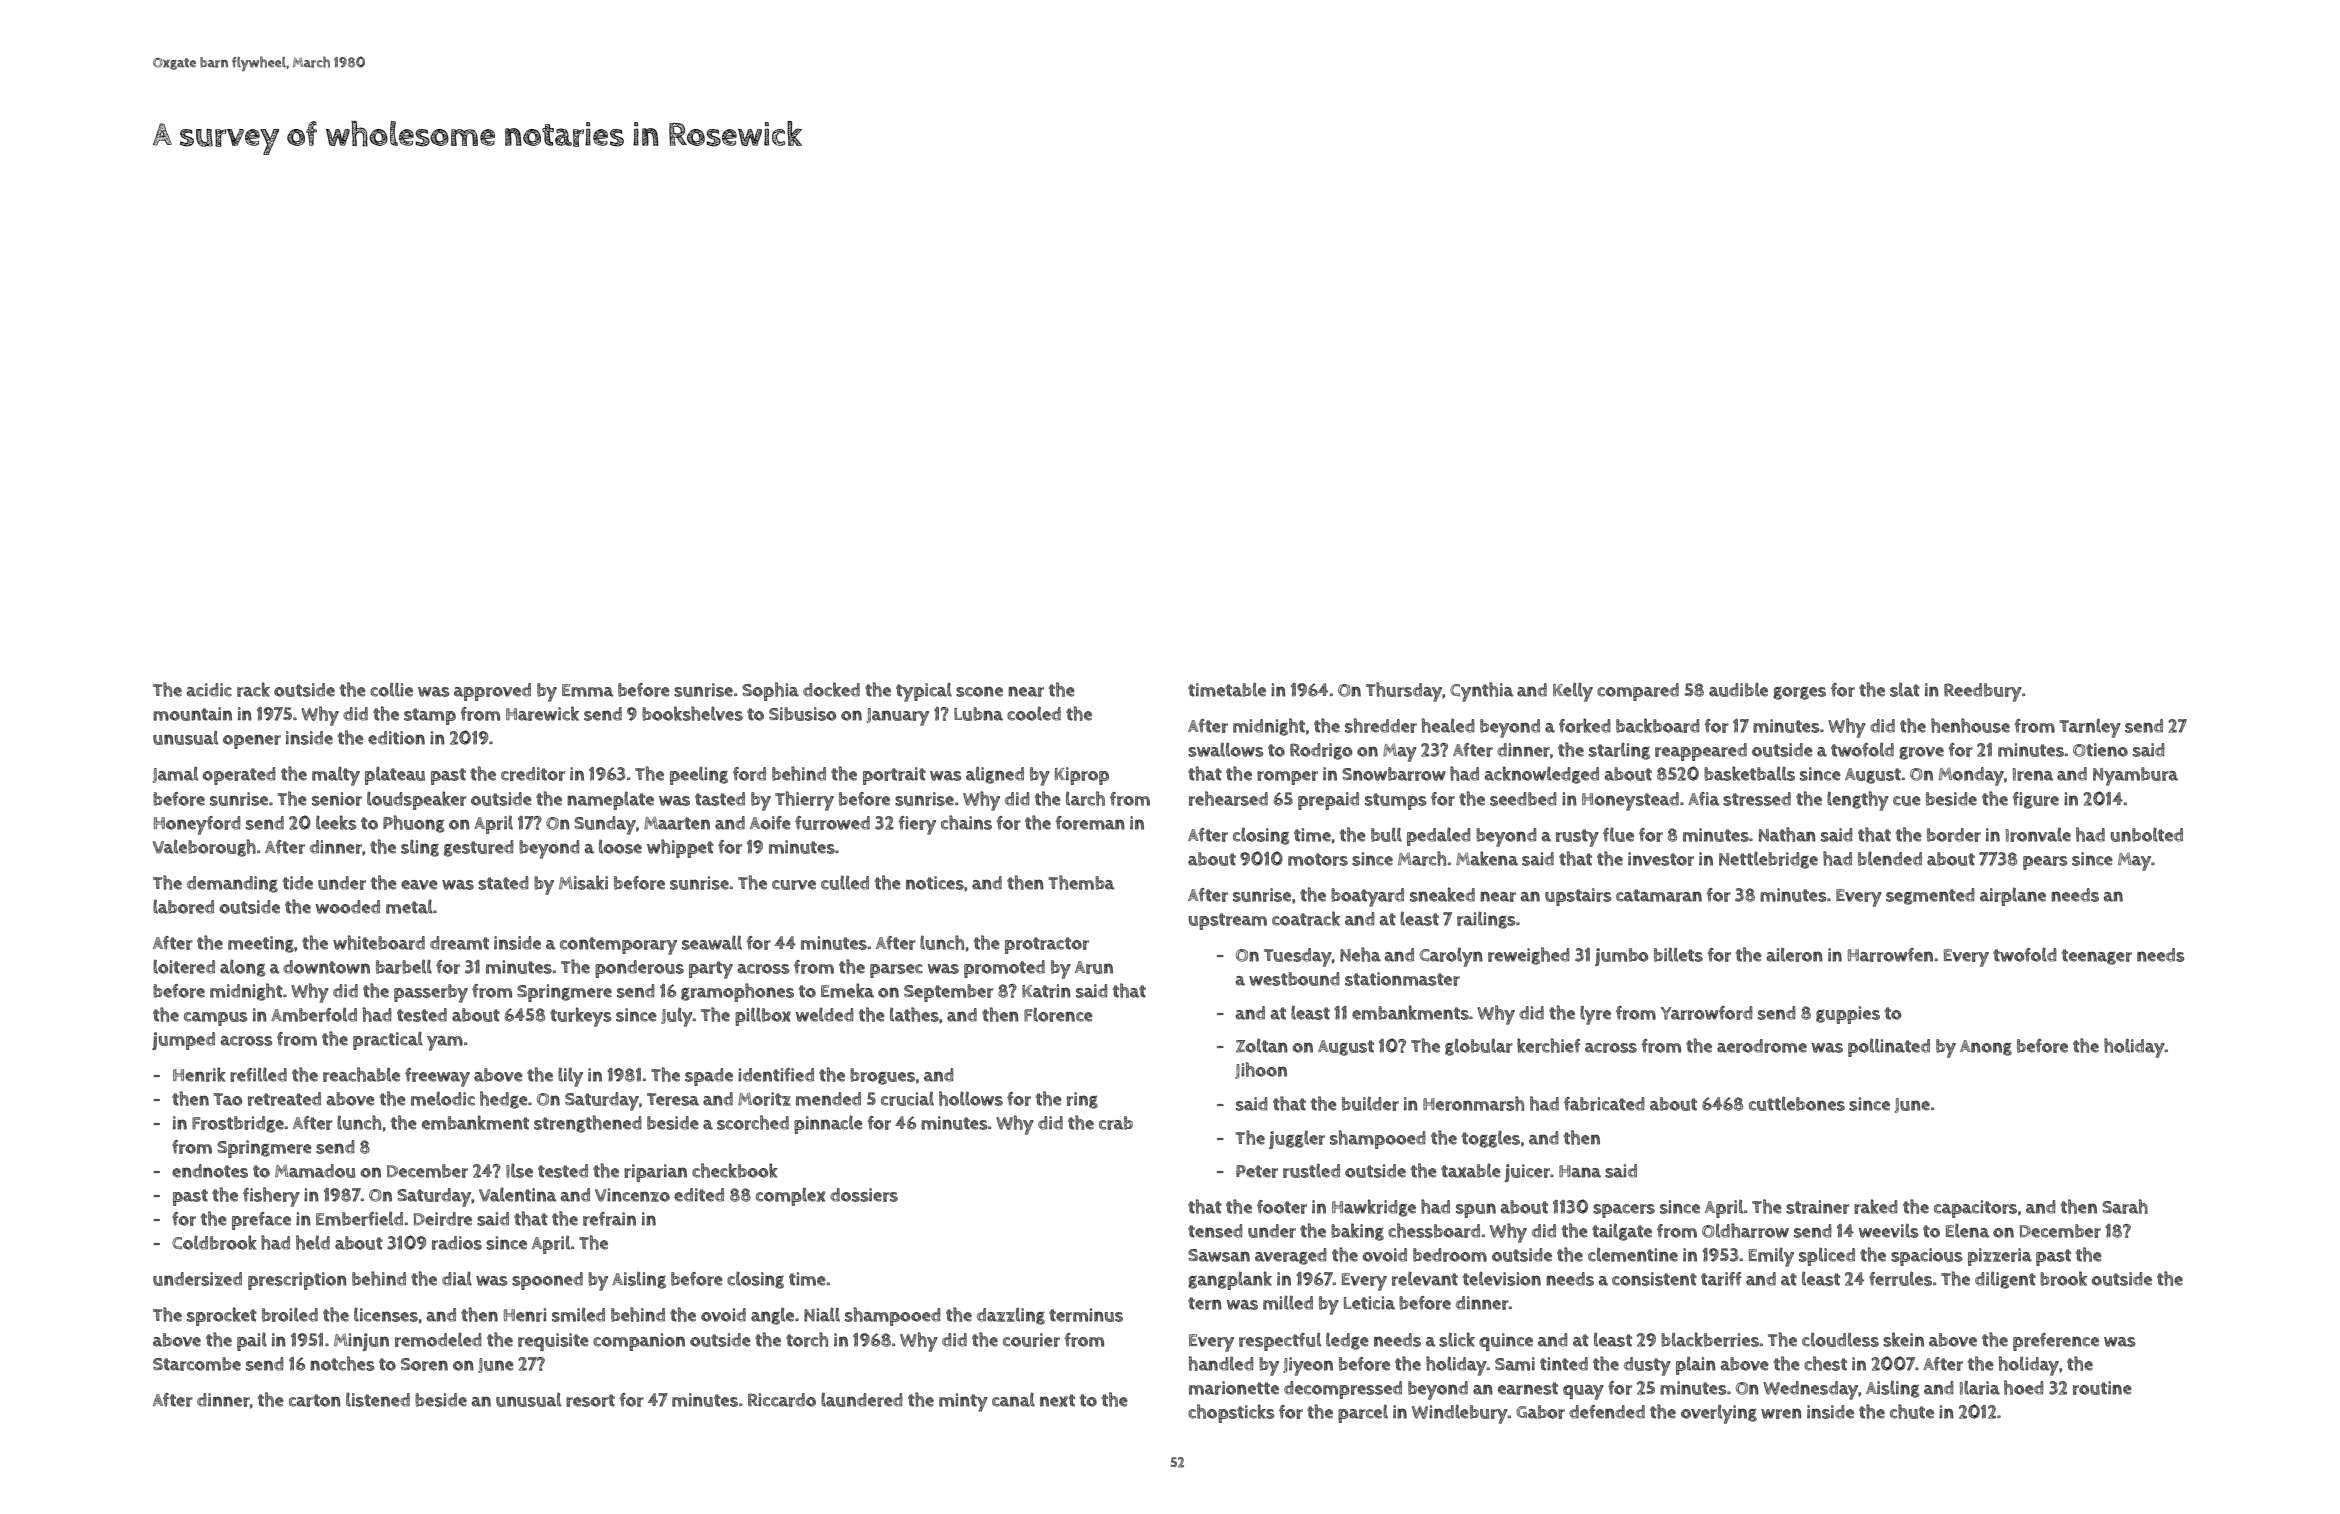 The height and width of the screenshot is (1514, 2340). I want to click on scone, so click(979, 691).
